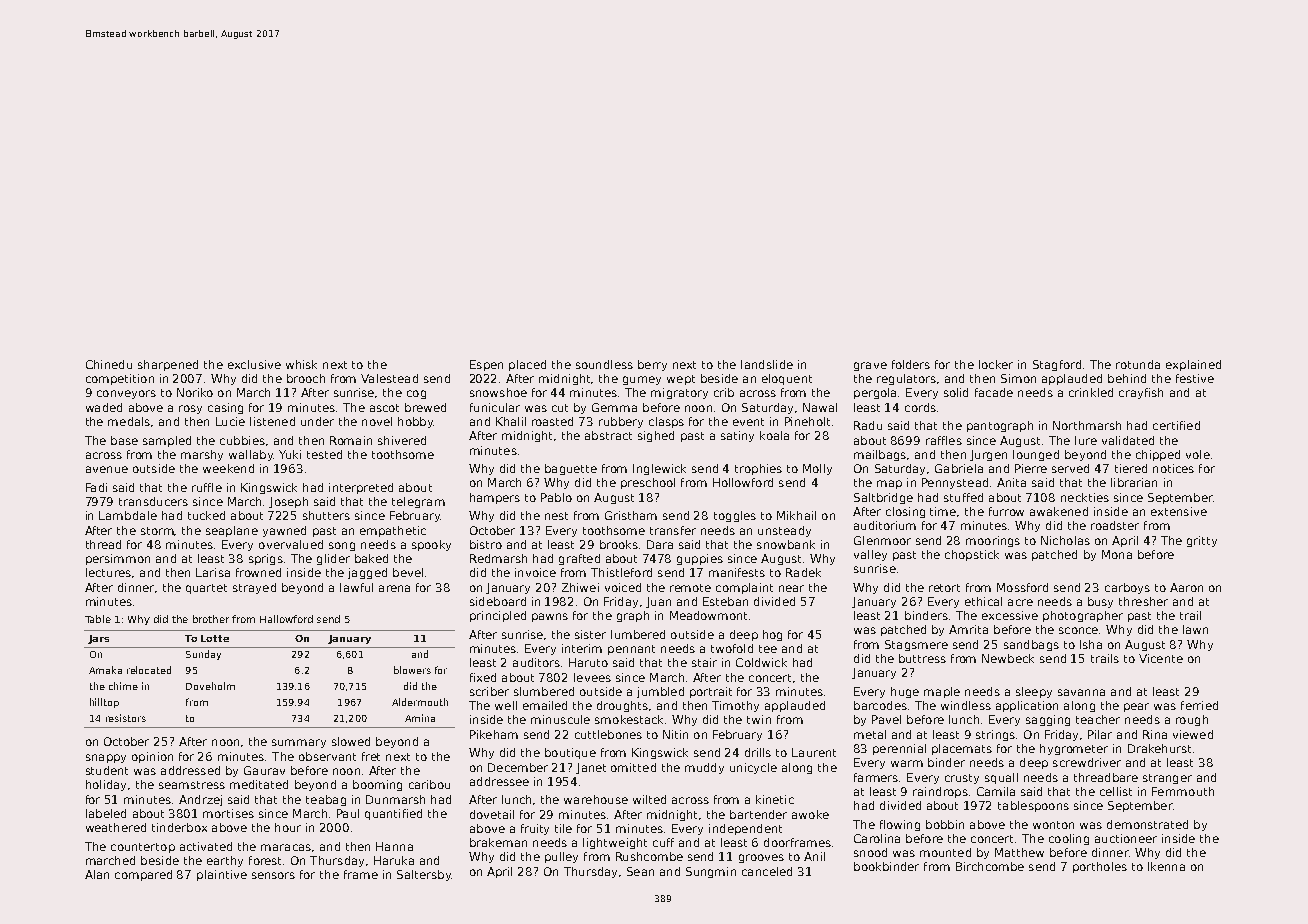  I want to click on brakeman, so click(498, 842).
